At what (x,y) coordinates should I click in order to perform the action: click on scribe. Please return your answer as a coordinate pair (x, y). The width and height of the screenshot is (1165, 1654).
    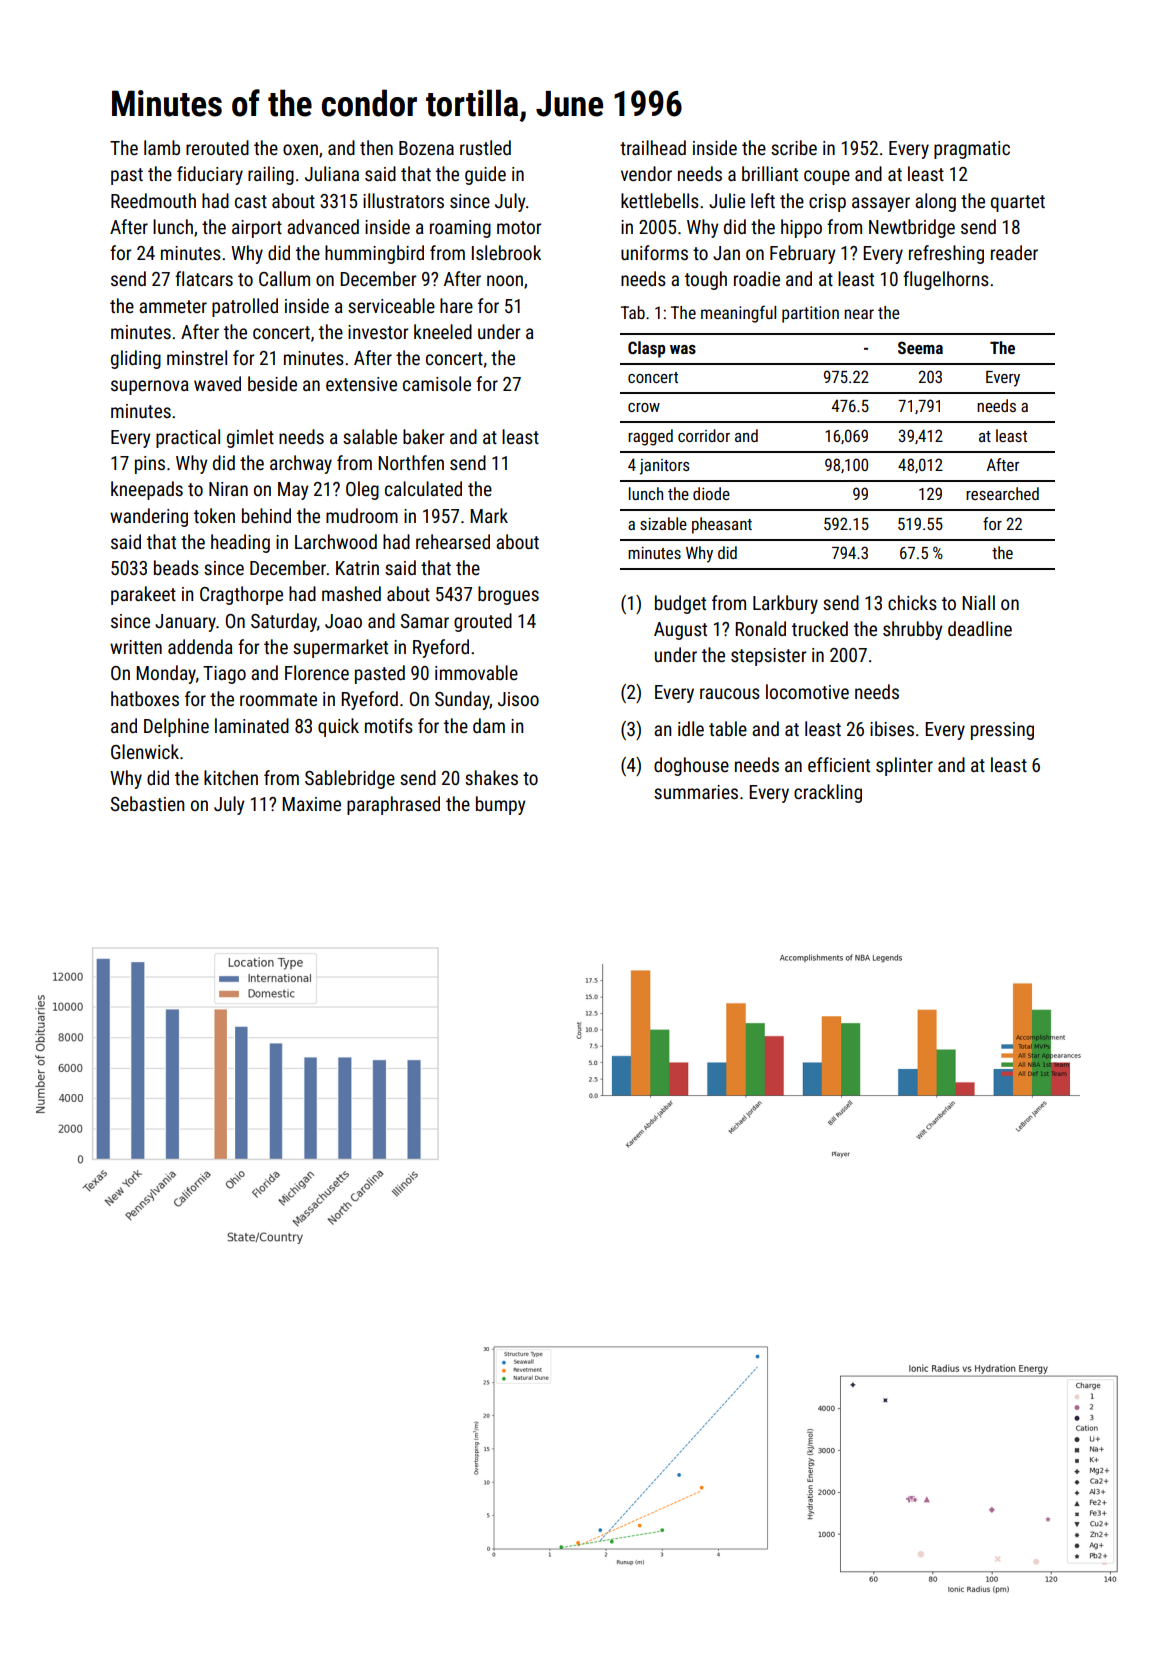
    Looking at the image, I should click on (794, 147).
